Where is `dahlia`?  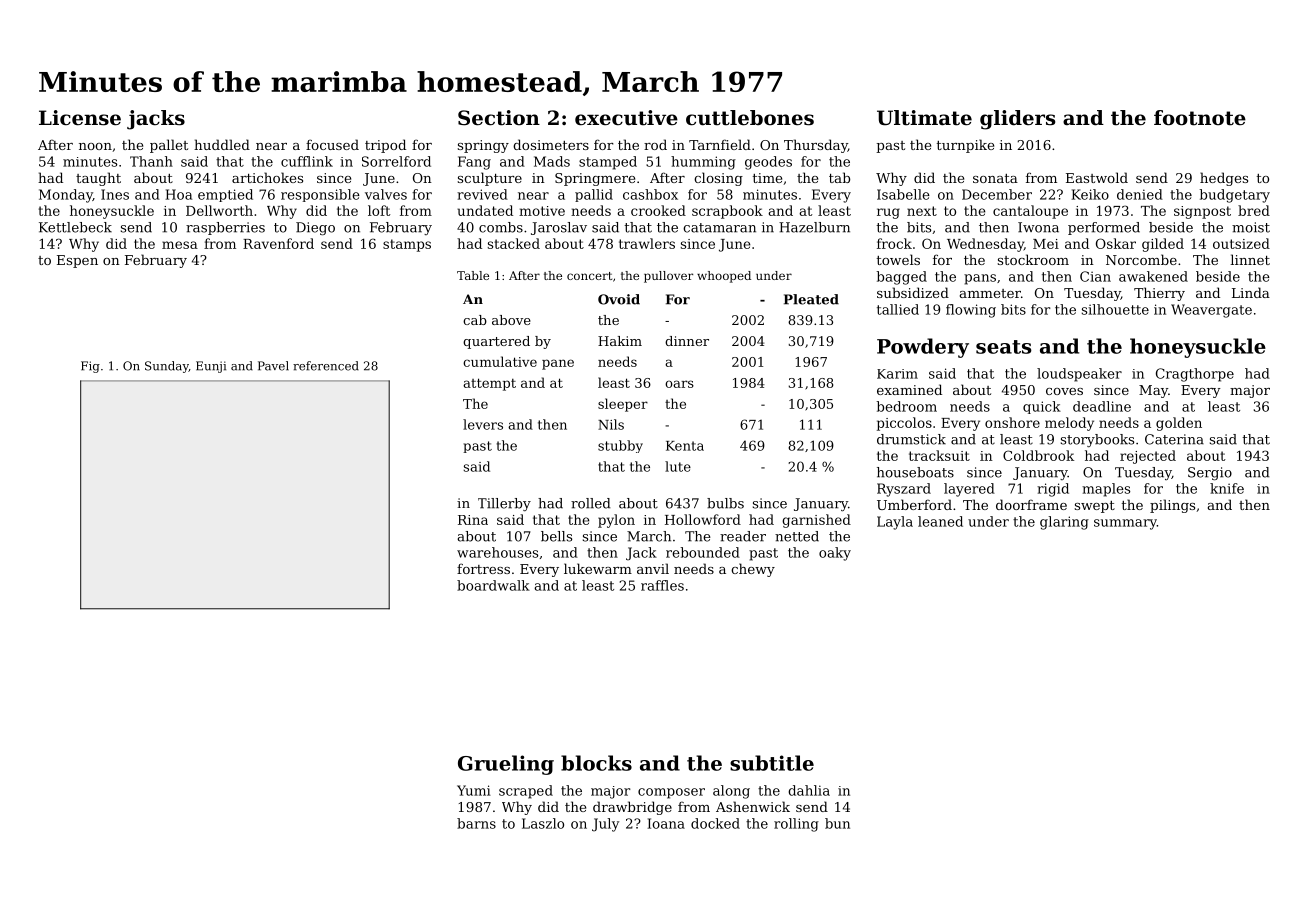 dahlia is located at coordinates (809, 790).
